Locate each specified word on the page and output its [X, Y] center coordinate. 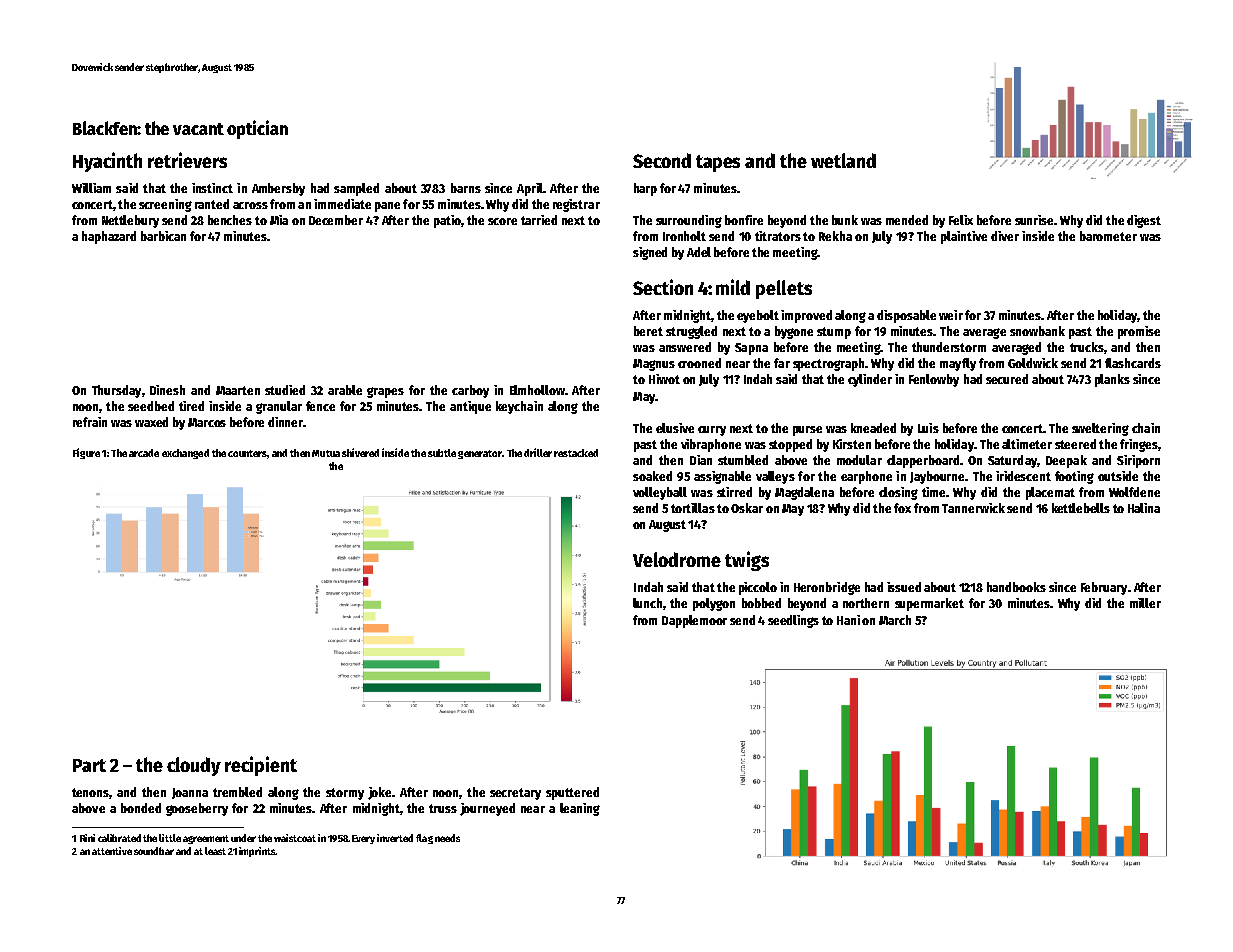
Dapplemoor [694, 621]
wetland [843, 160]
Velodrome [677, 559]
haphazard [109, 237]
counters [247, 453]
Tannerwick [973, 508]
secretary [515, 794]
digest [1144, 221]
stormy [345, 794]
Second [662, 160]
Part [89, 765]
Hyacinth [107, 162]
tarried [539, 220]
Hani [848, 620]
